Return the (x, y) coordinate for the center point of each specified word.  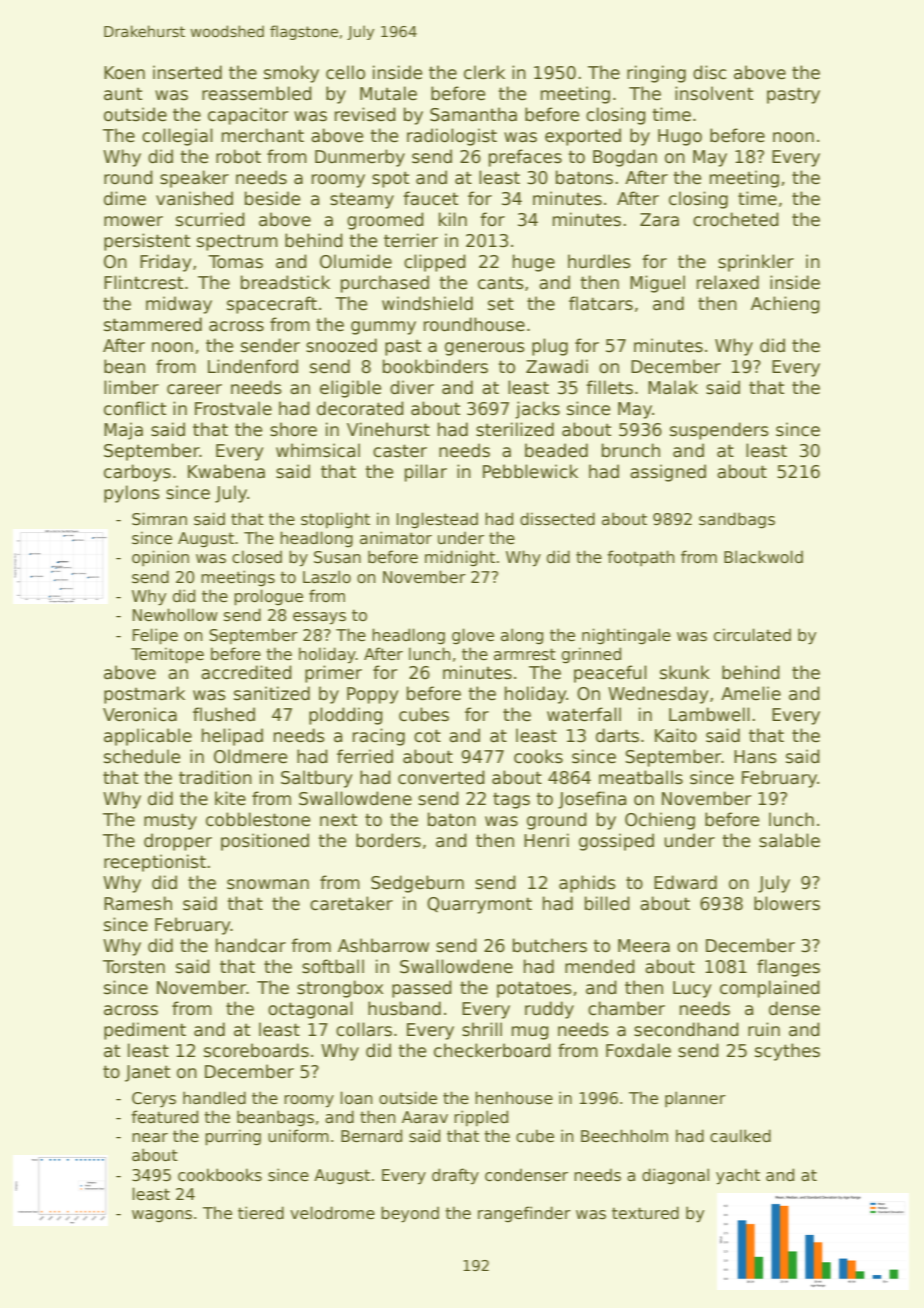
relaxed (728, 282)
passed (422, 989)
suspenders (719, 431)
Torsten (134, 967)
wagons (162, 1216)
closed (257, 557)
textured (645, 1213)
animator (396, 537)
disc (710, 72)
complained (770, 989)
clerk (484, 72)
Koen (124, 73)
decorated (360, 408)
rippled (481, 1118)
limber (131, 387)
